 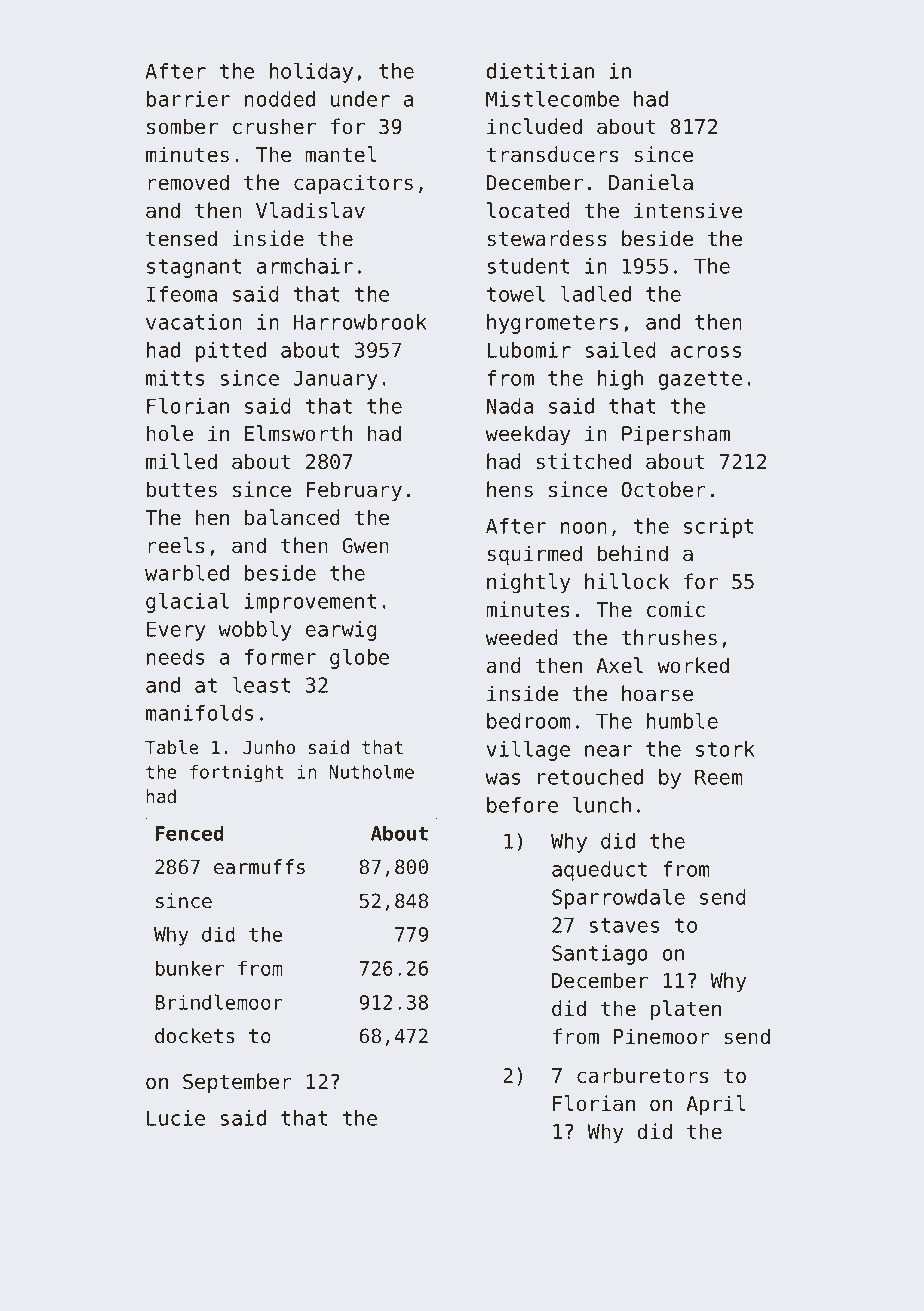 What do you see at coordinates (534, 126) in the document?
I see `included` at bounding box center [534, 126].
